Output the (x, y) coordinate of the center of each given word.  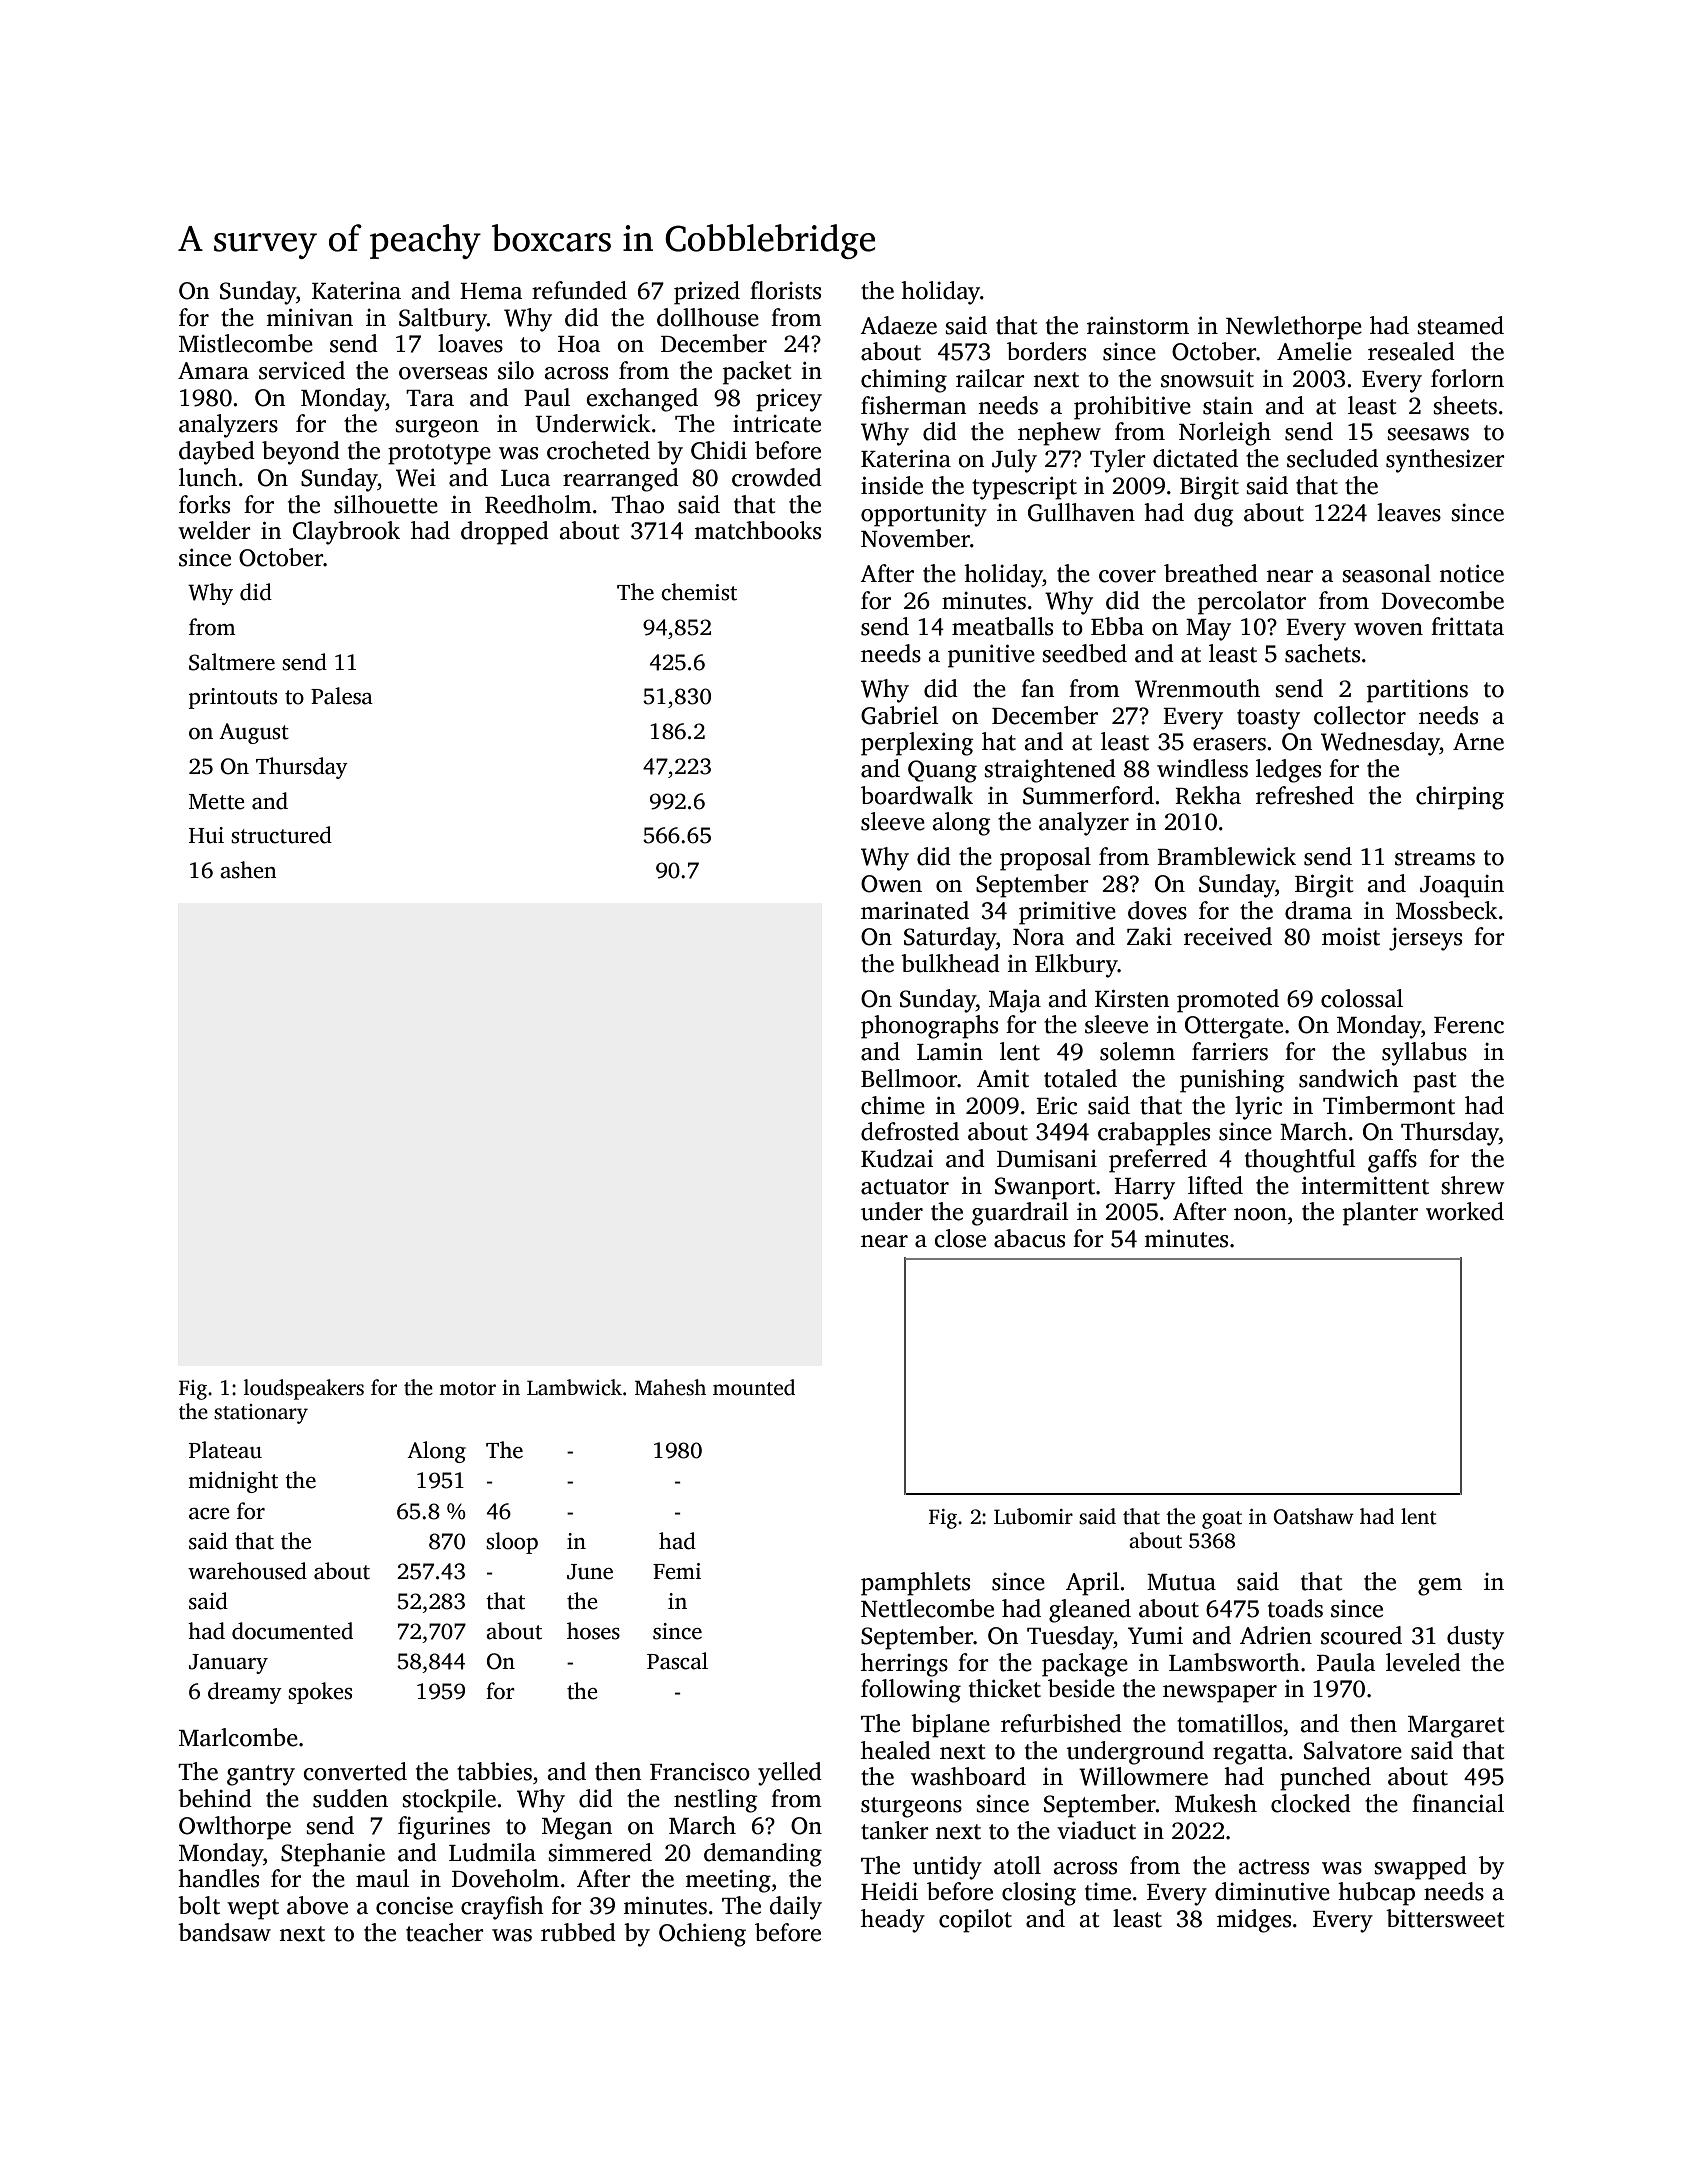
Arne (1478, 742)
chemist (699, 592)
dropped (505, 533)
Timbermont (1389, 1105)
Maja (1015, 1001)
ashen (248, 870)
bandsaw (224, 1932)
